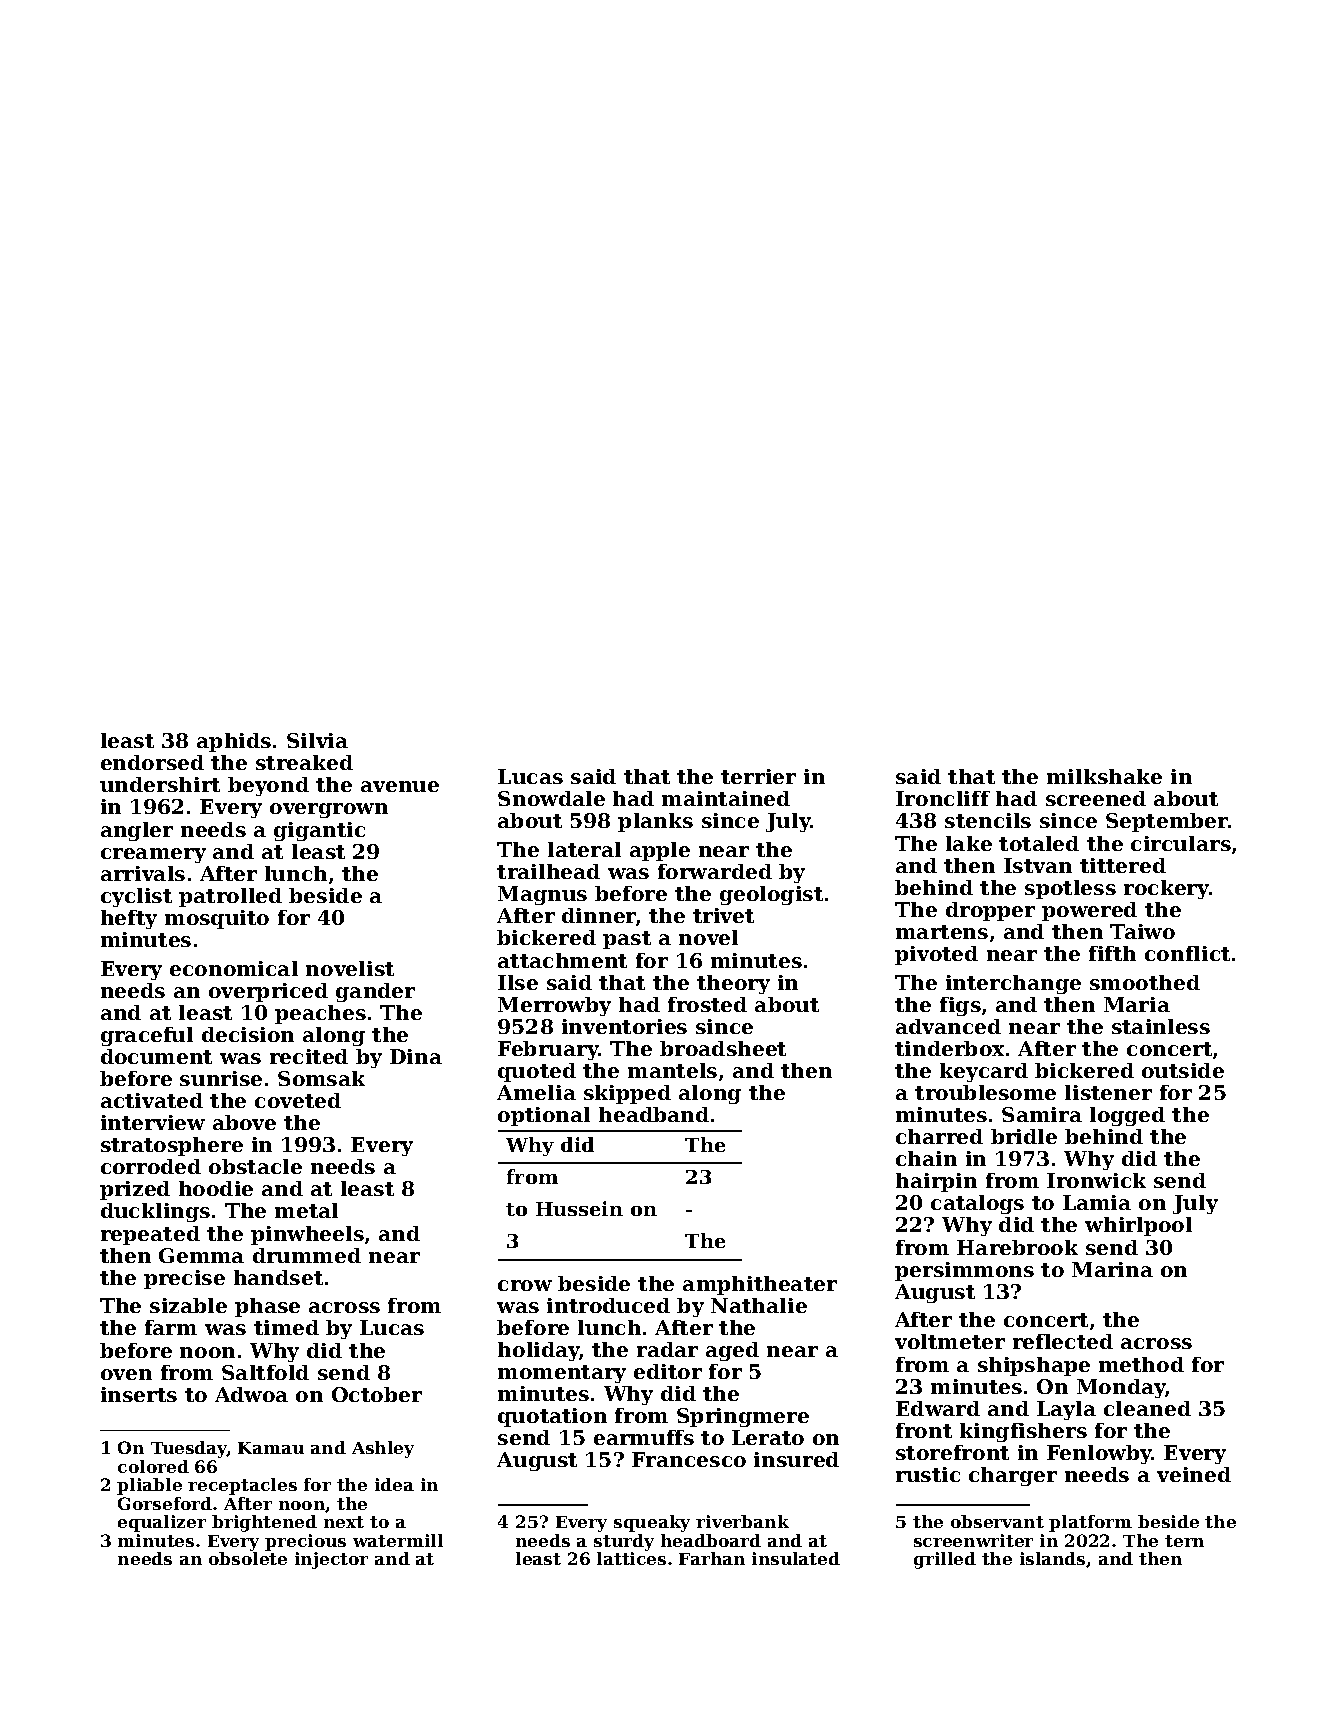 The width and height of the screenshot is (1340, 1734). What do you see at coordinates (760, 1285) in the screenshot?
I see `amphitheater` at bounding box center [760, 1285].
